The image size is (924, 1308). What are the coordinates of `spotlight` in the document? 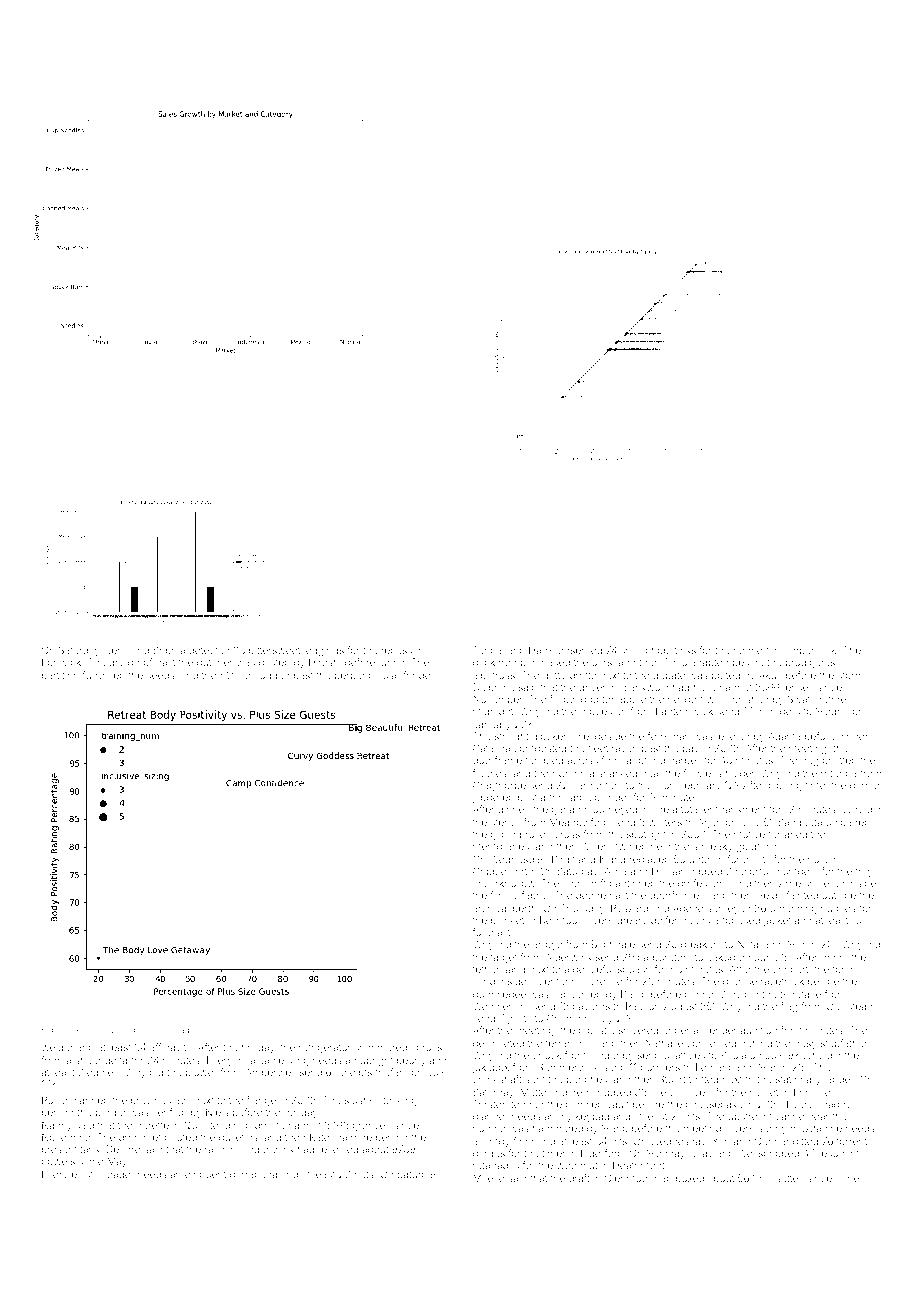 It's located at (646, 835).
